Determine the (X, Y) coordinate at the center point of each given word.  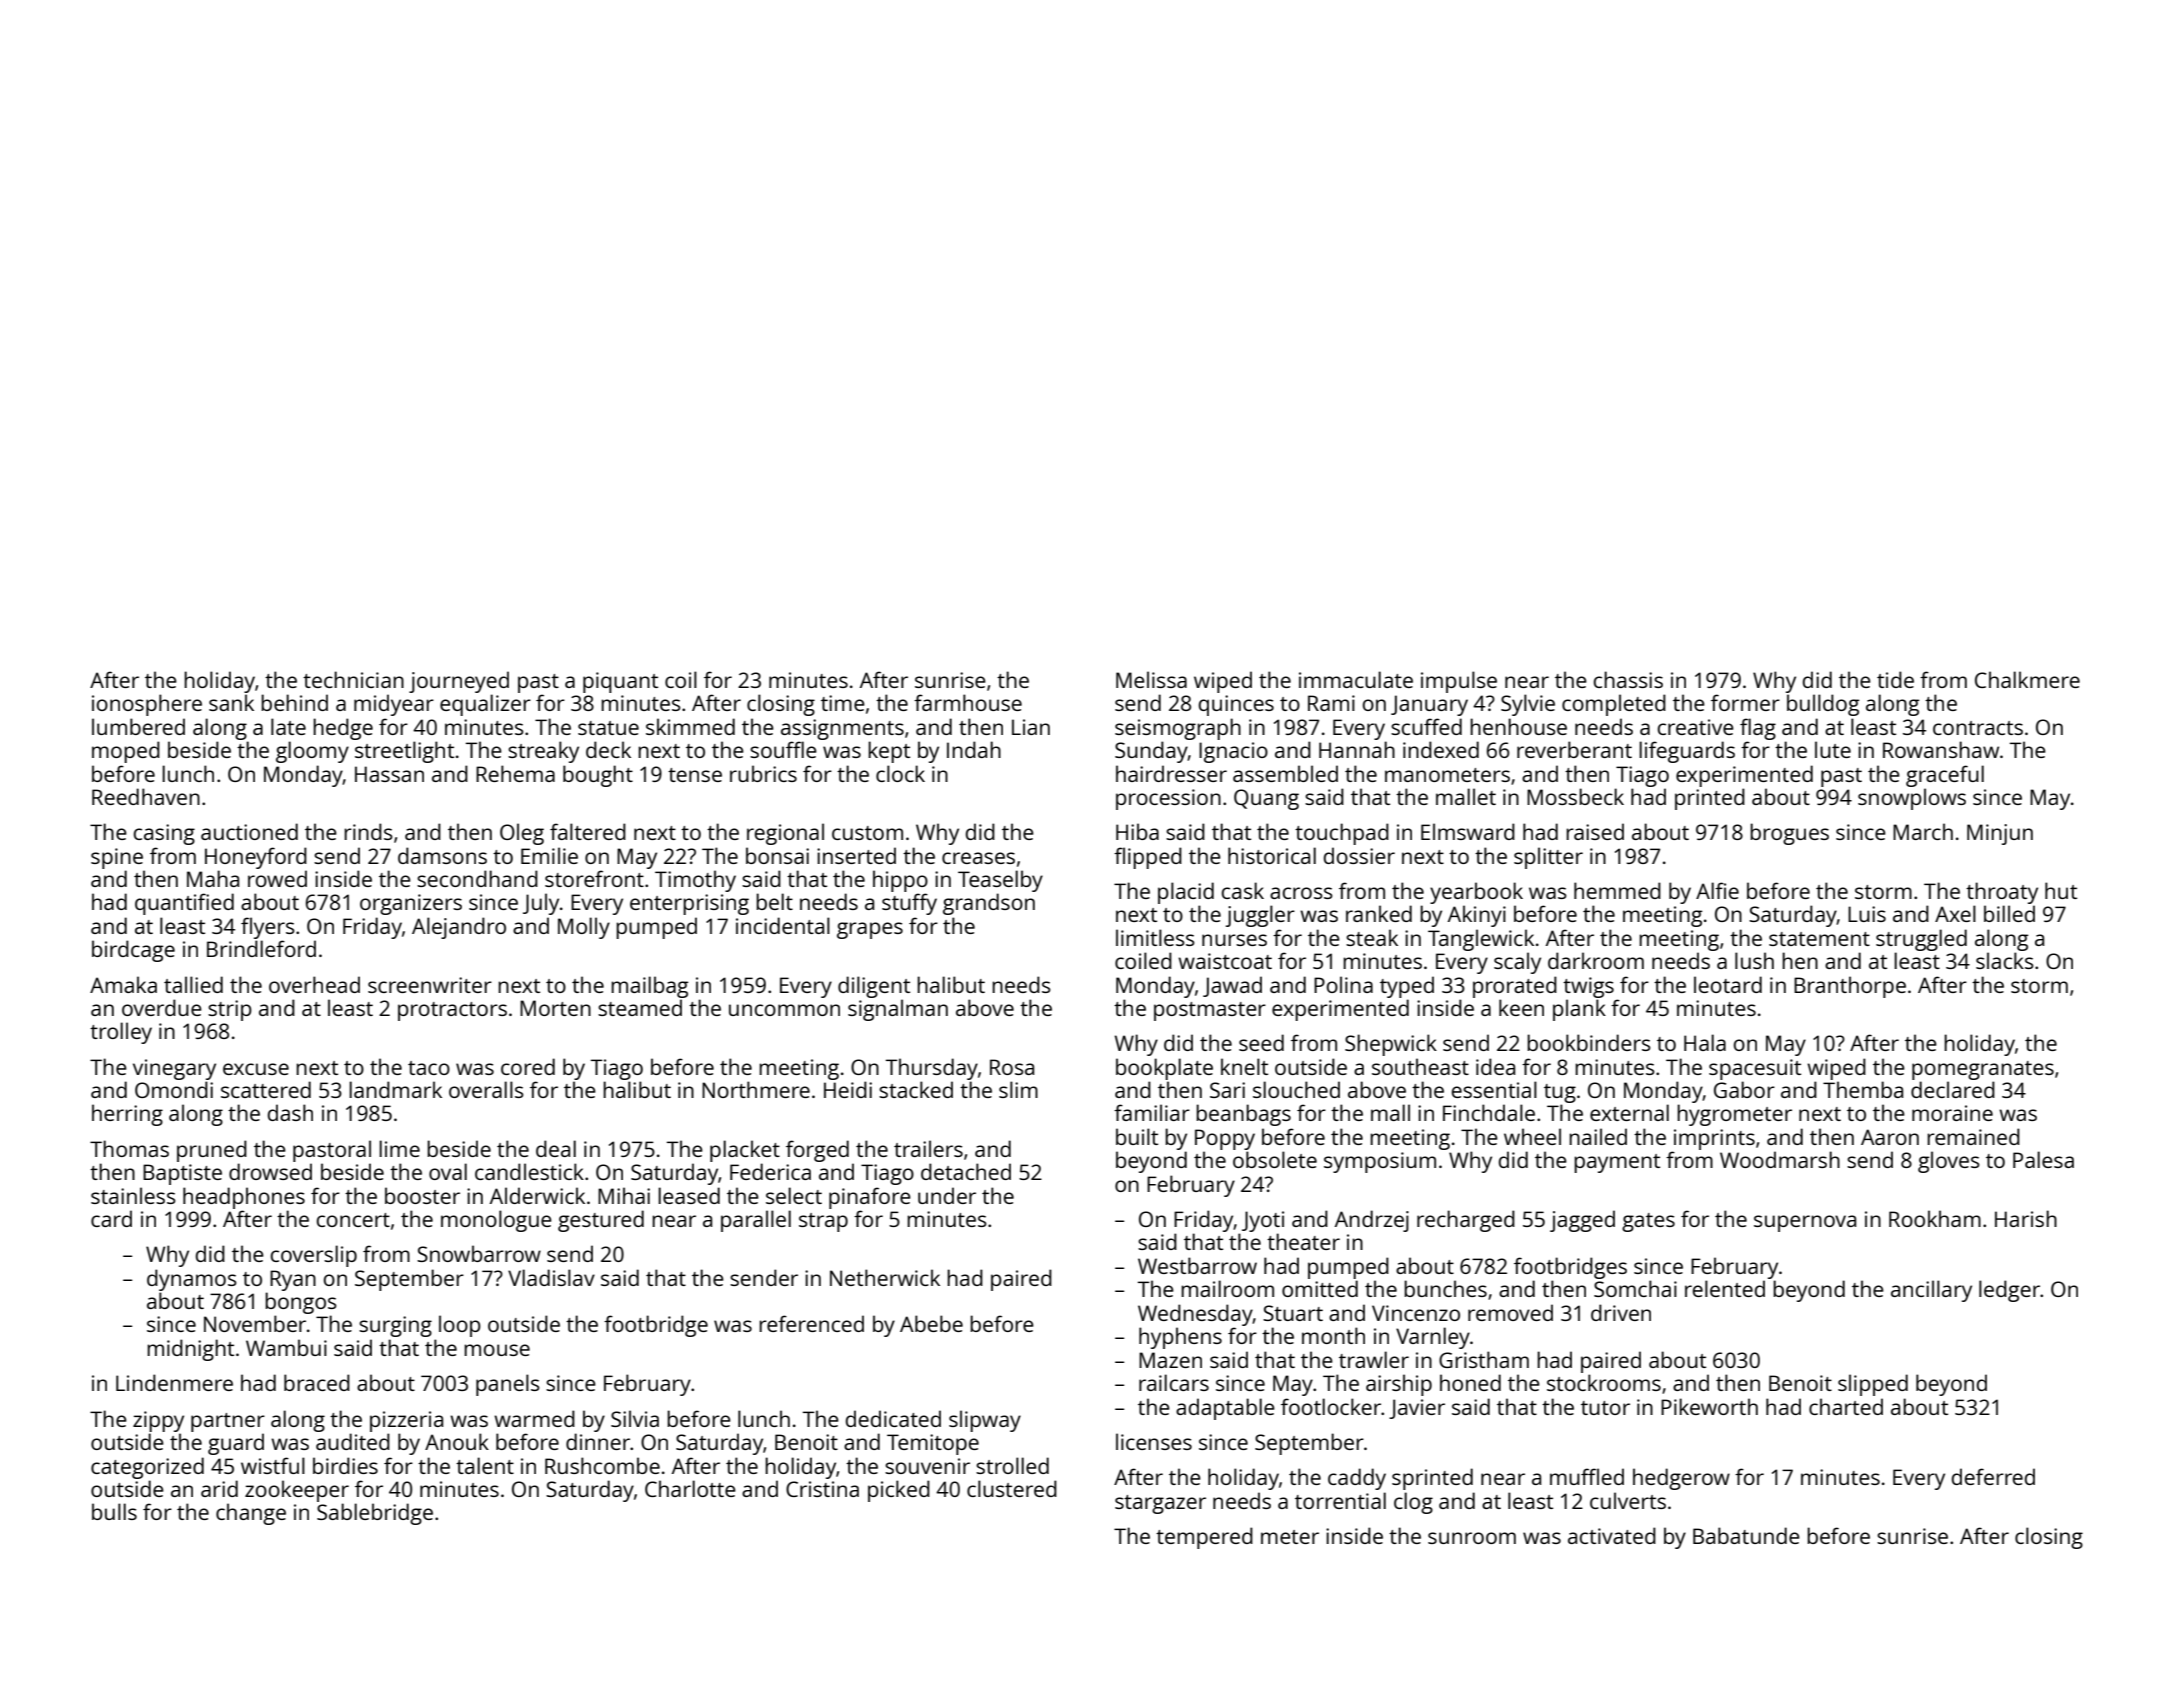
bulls (114, 1511)
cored (528, 1066)
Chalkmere (2027, 679)
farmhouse (968, 702)
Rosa (1012, 1067)
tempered (1204, 1538)
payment (1617, 1163)
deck (608, 749)
